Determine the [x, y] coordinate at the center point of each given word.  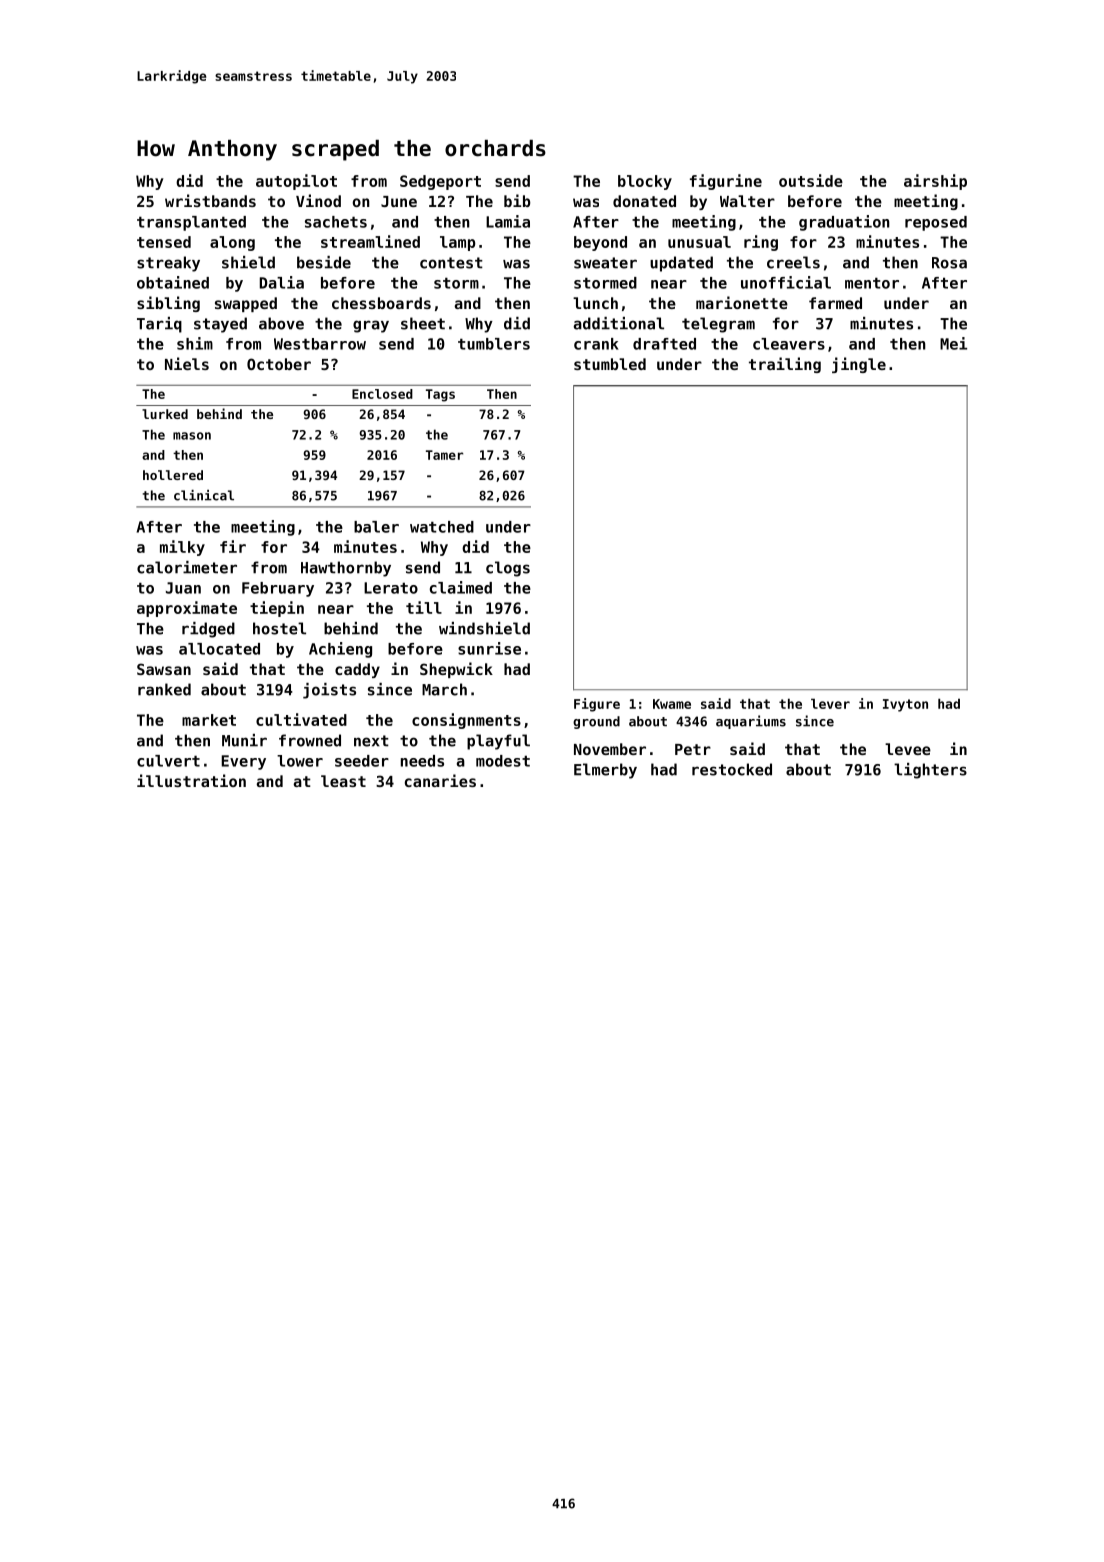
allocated [219, 649]
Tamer [444, 455]
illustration [191, 780]
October [279, 364]
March [444, 689]
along [232, 243]
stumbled [610, 364]
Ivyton [905, 705]
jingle [859, 365]
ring [761, 243]
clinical [204, 495]
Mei [953, 343]
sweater [605, 263]
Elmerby [605, 771]
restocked [732, 769]
